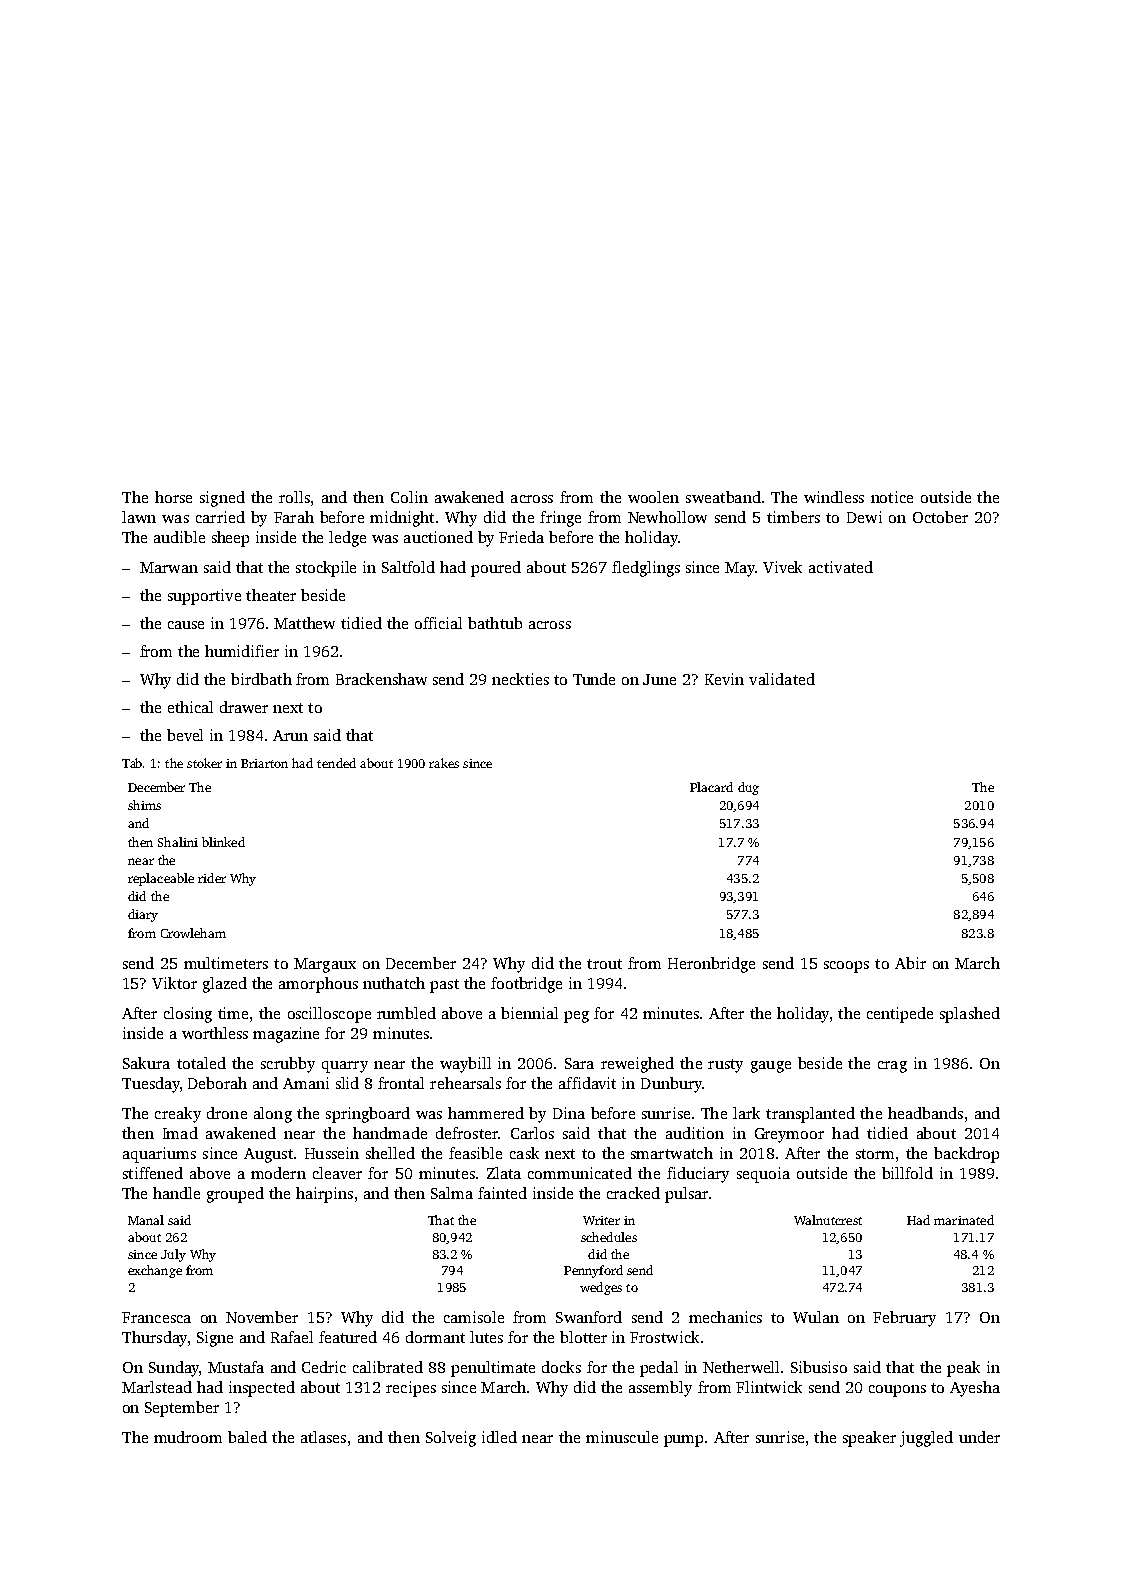 This screenshot has width=1122, height=1587. I want to click on idled, so click(499, 1437).
